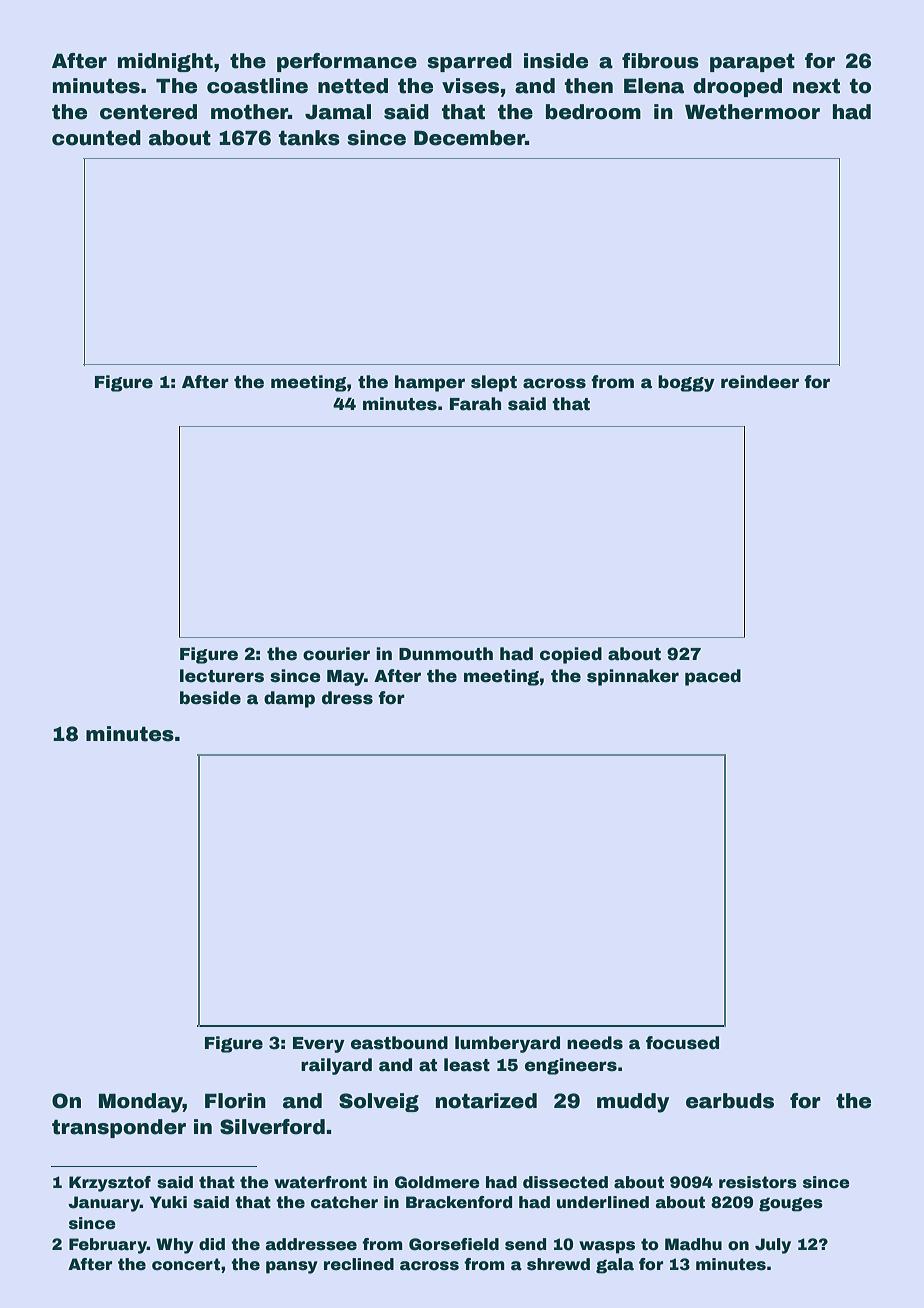 The width and height of the screenshot is (924, 1308). What do you see at coordinates (141, 1103) in the screenshot?
I see `Monday` at bounding box center [141, 1103].
